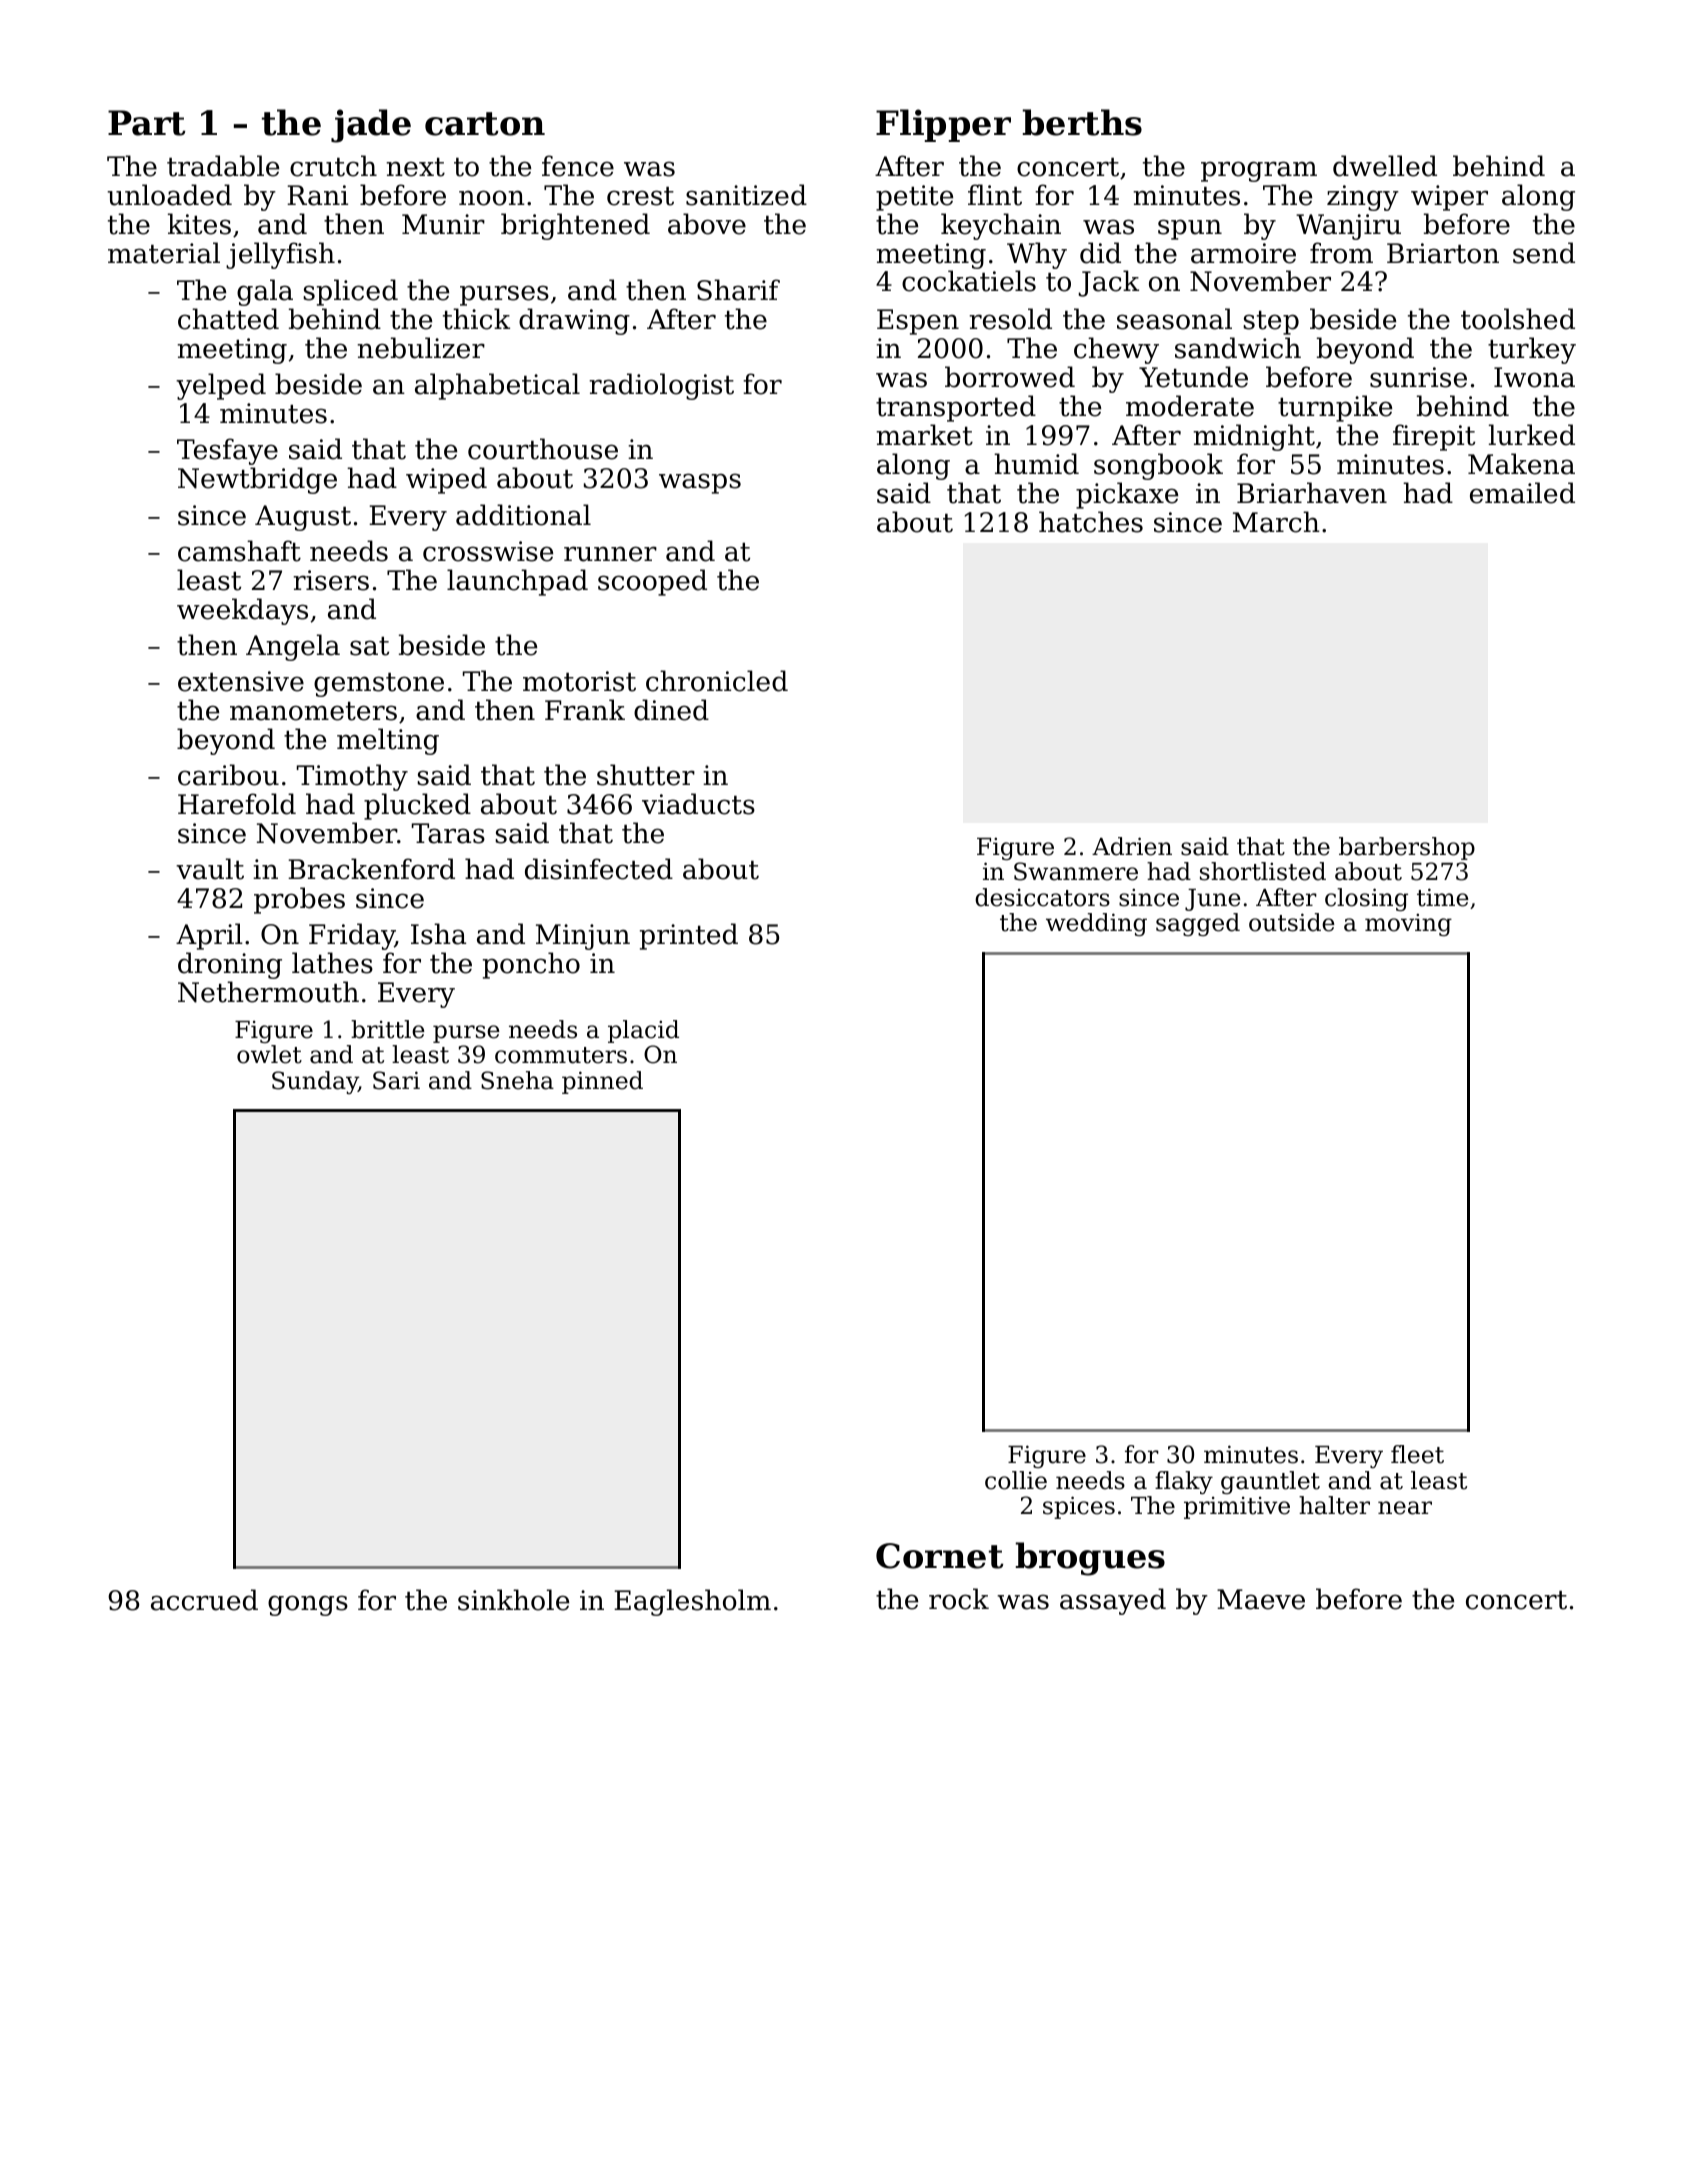  Describe the element at coordinates (1522, 493) in the image. I see `emailed` at that location.
